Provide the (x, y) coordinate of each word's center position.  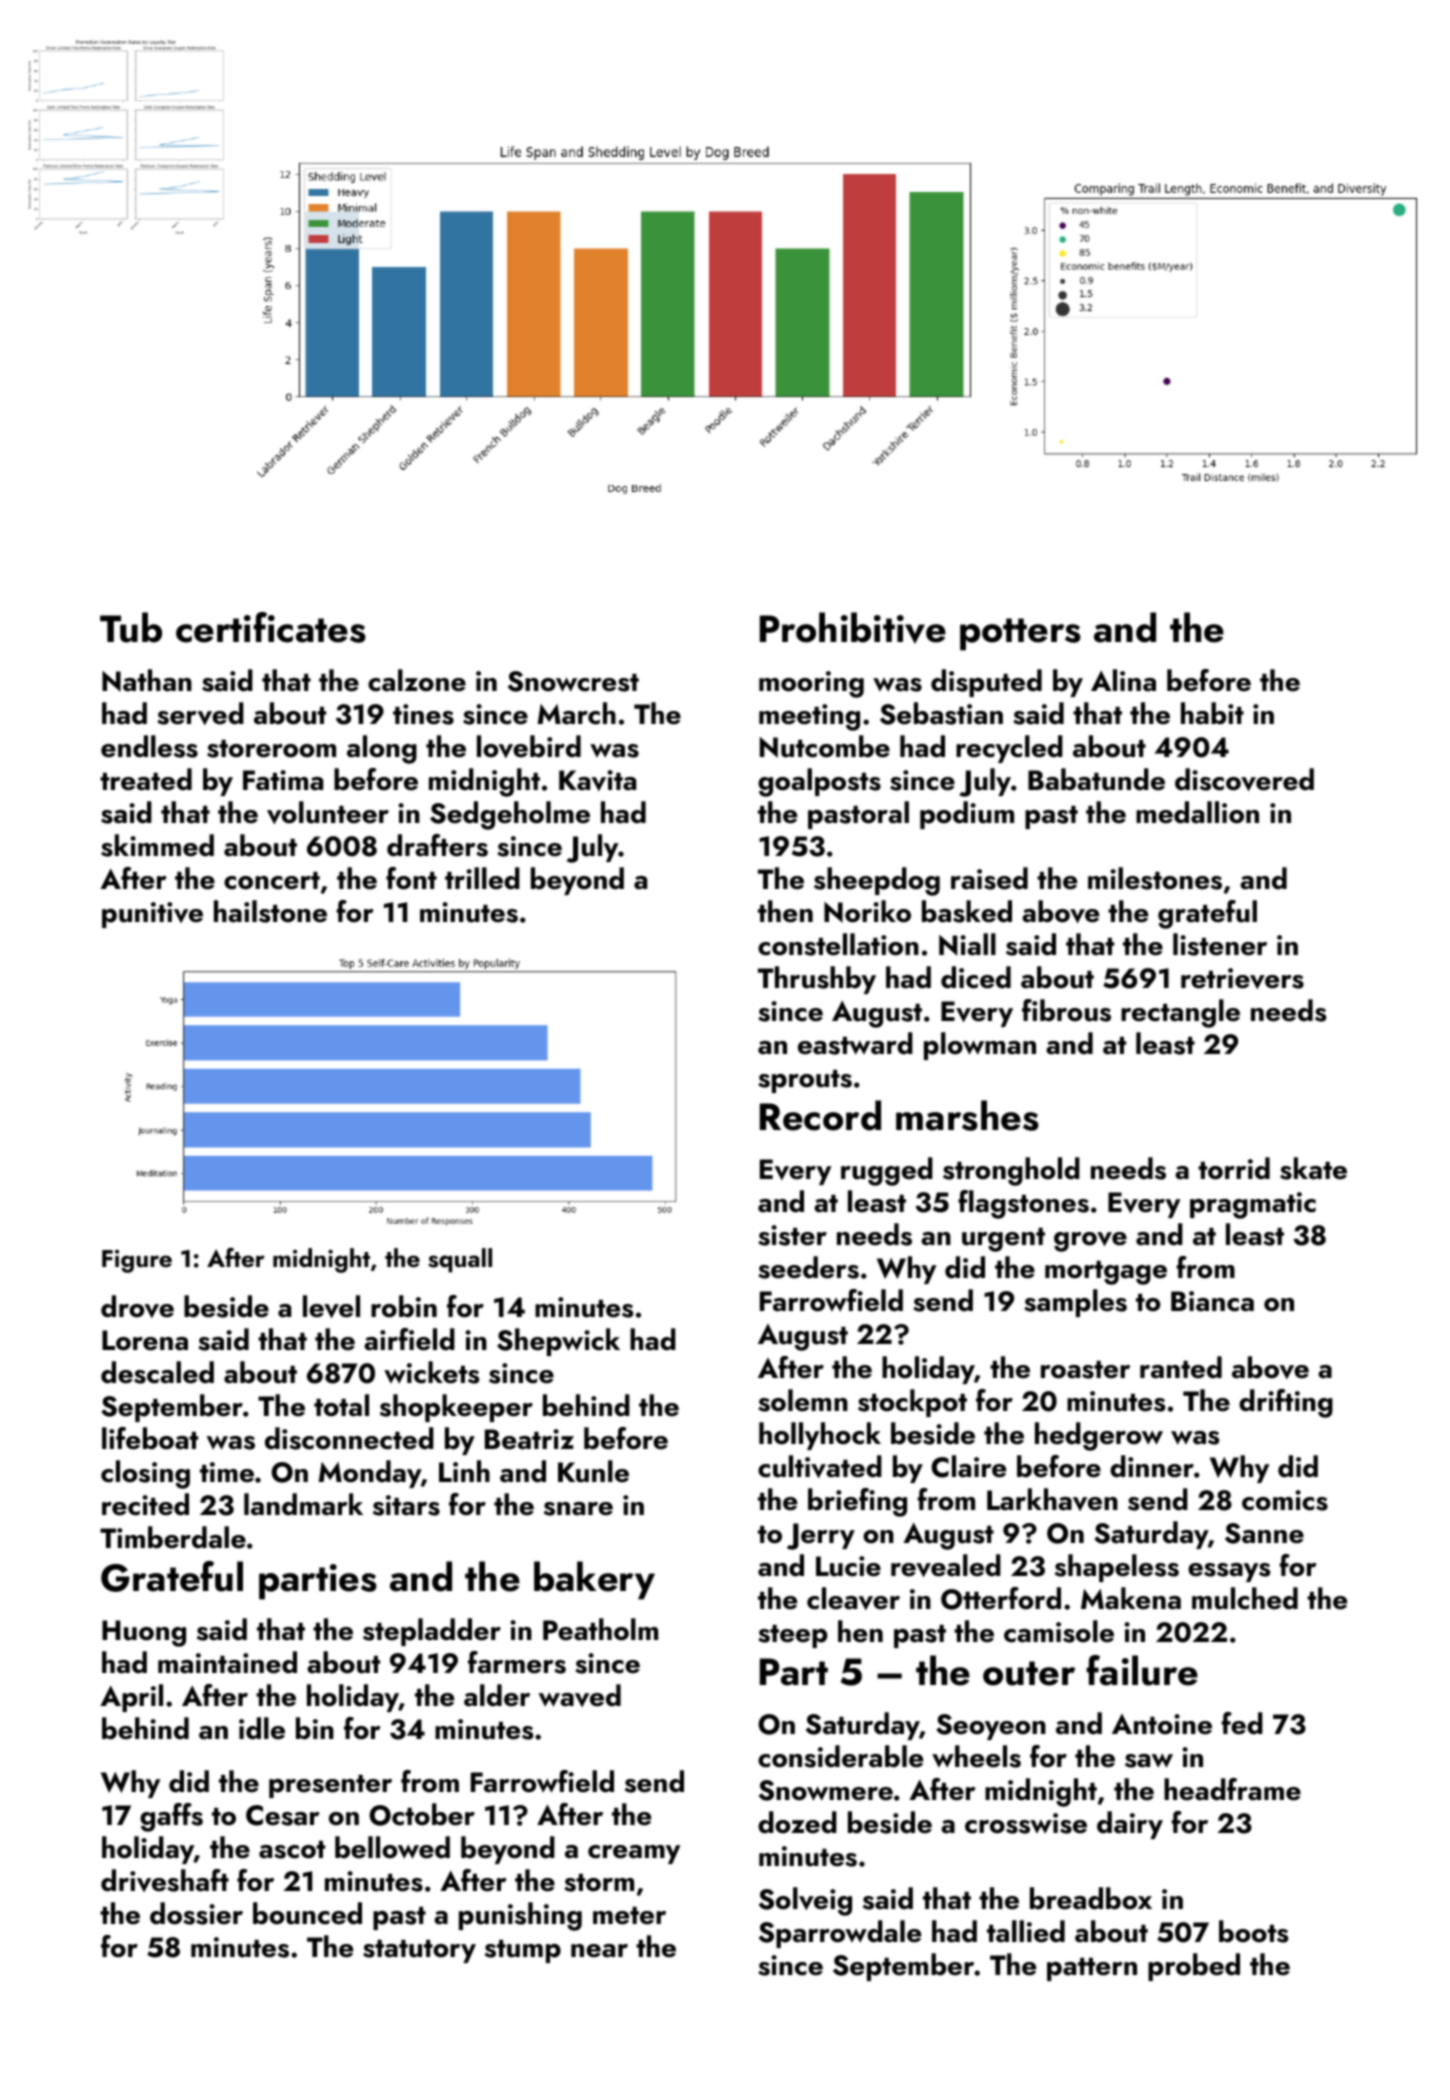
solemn (803, 1400)
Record (820, 1115)
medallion (1197, 812)
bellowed (392, 1847)
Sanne (1264, 1533)
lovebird (529, 746)
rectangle (1180, 1013)
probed (1194, 1967)
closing (145, 1474)
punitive (152, 915)
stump (523, 1951)
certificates (271, 627)
